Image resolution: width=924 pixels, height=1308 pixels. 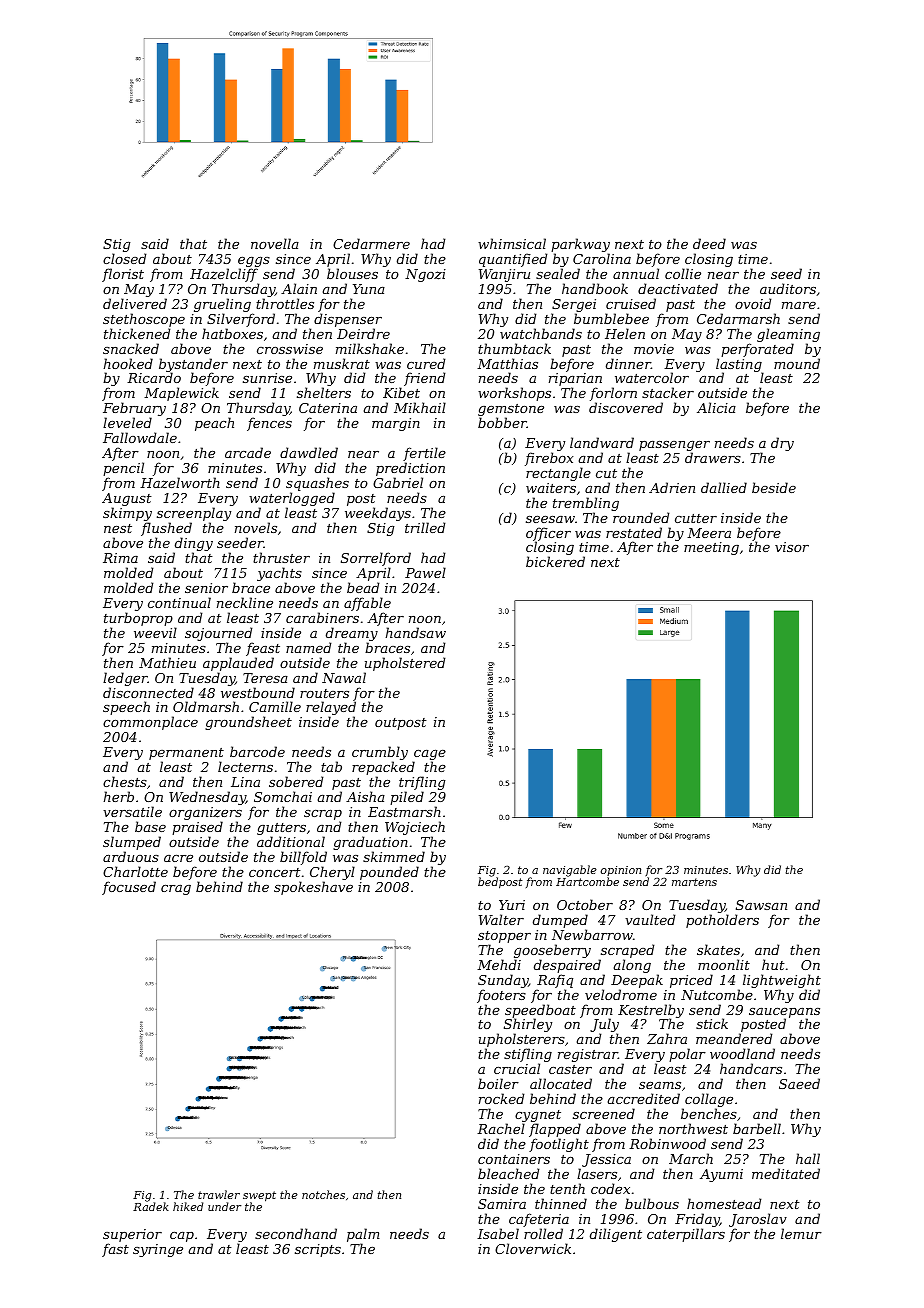 What do you see at coordinates (389, 873) in the page?
I see `pounded` at bounding box center [389, 873].
